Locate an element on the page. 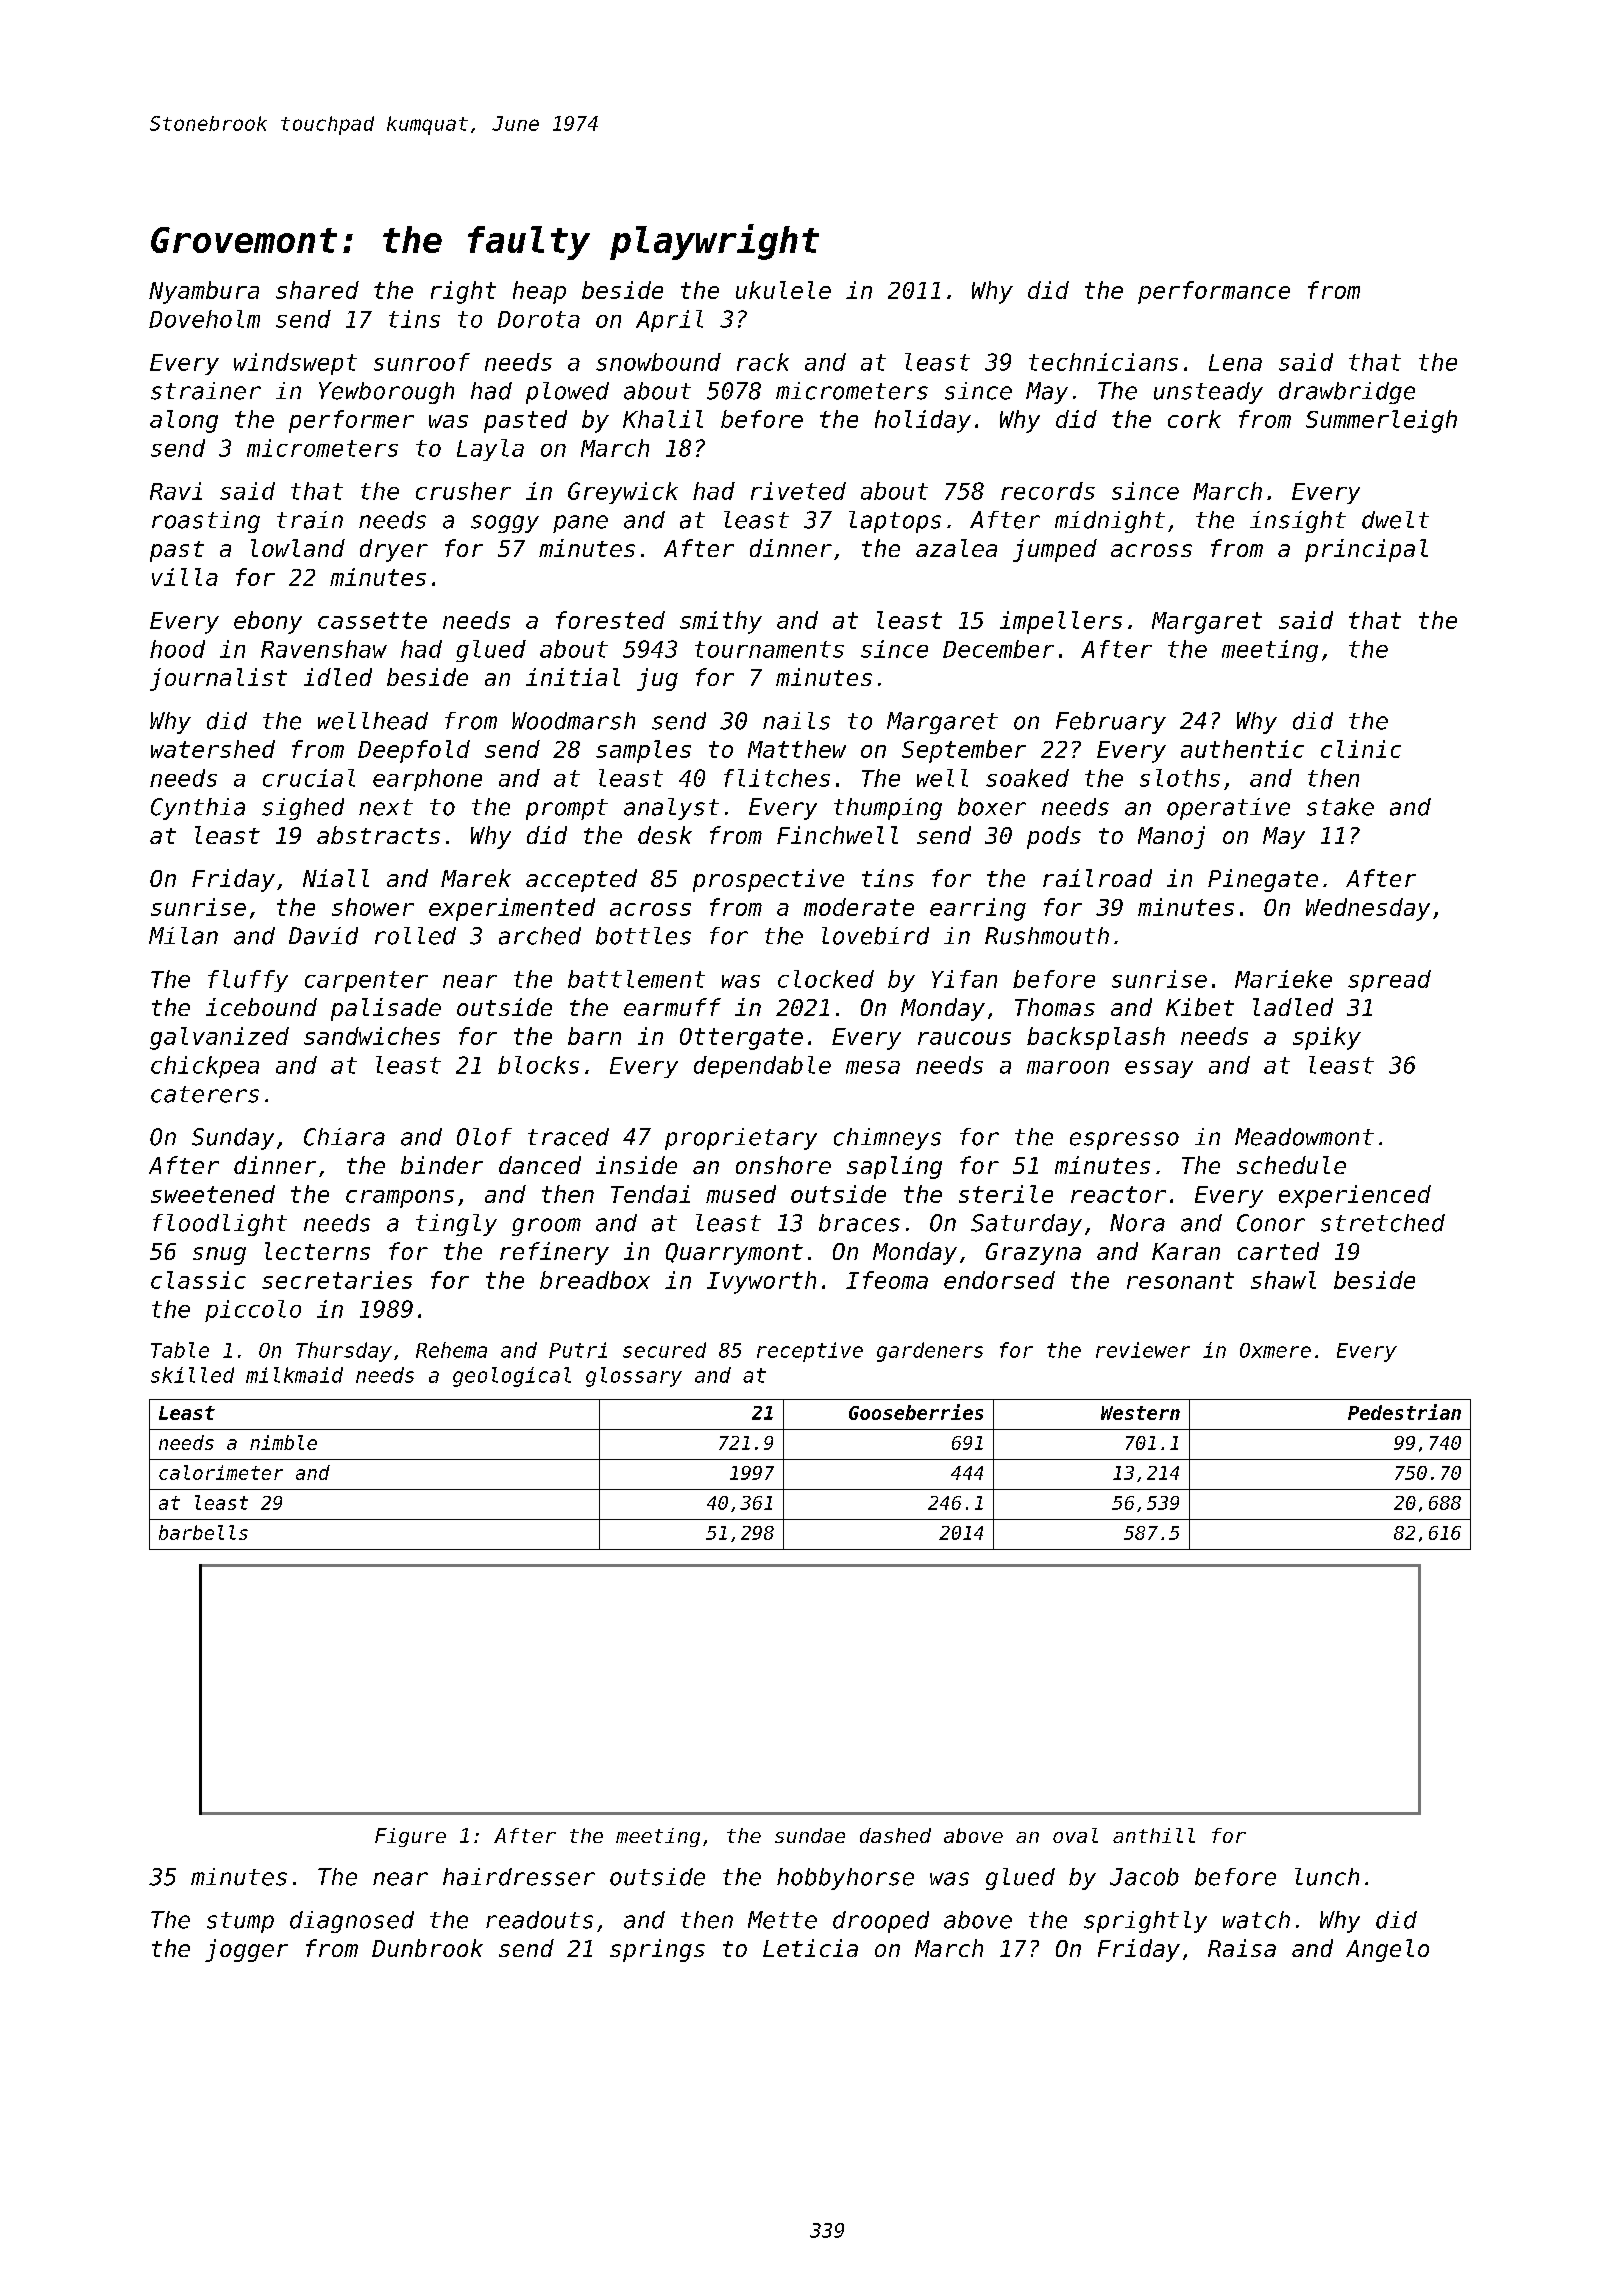 The image size is (1620, 2292). shared is located at coordinates (317, 290).
